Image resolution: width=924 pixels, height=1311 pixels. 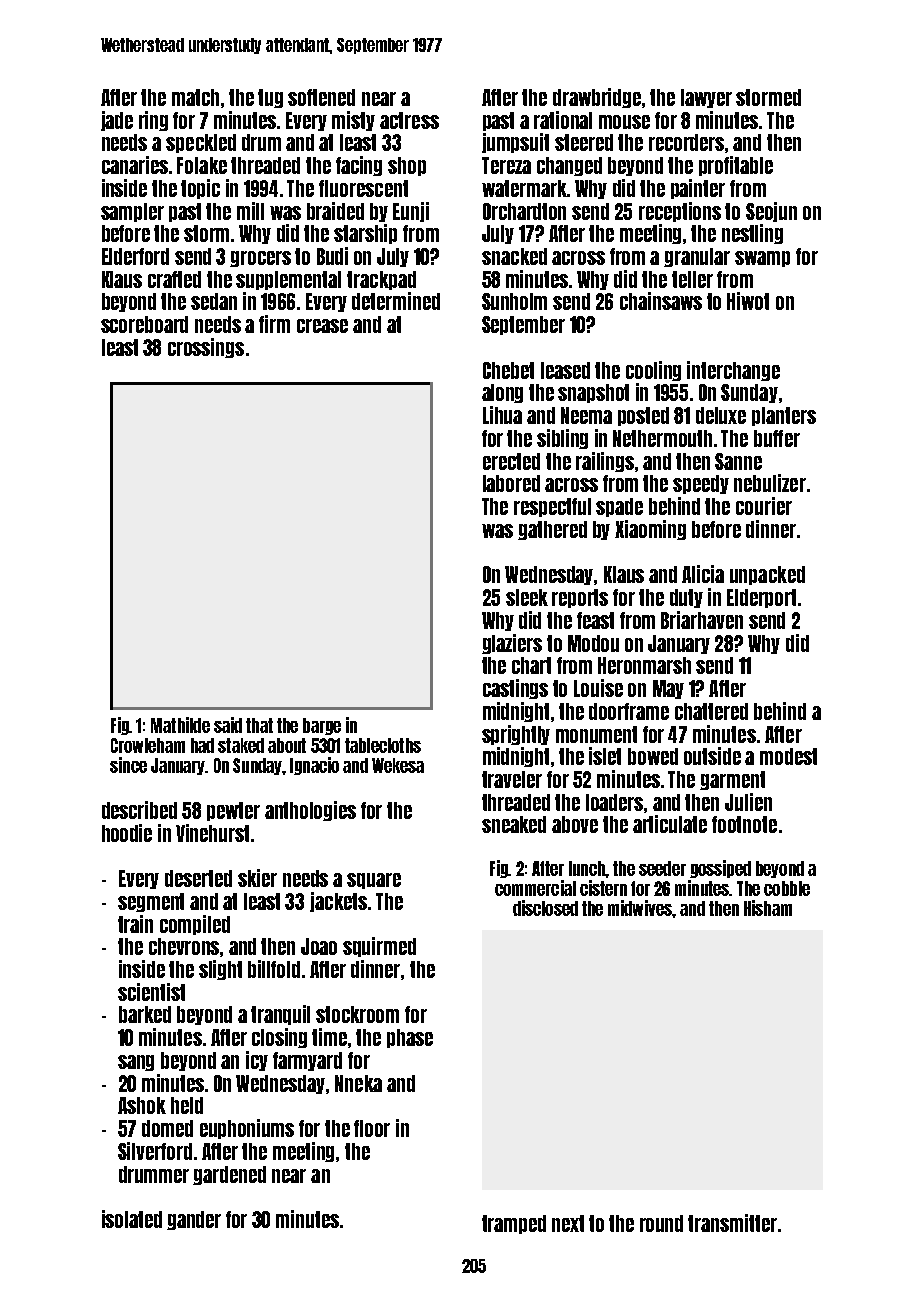 I want to click on rational, so click(x=563, y=120).
